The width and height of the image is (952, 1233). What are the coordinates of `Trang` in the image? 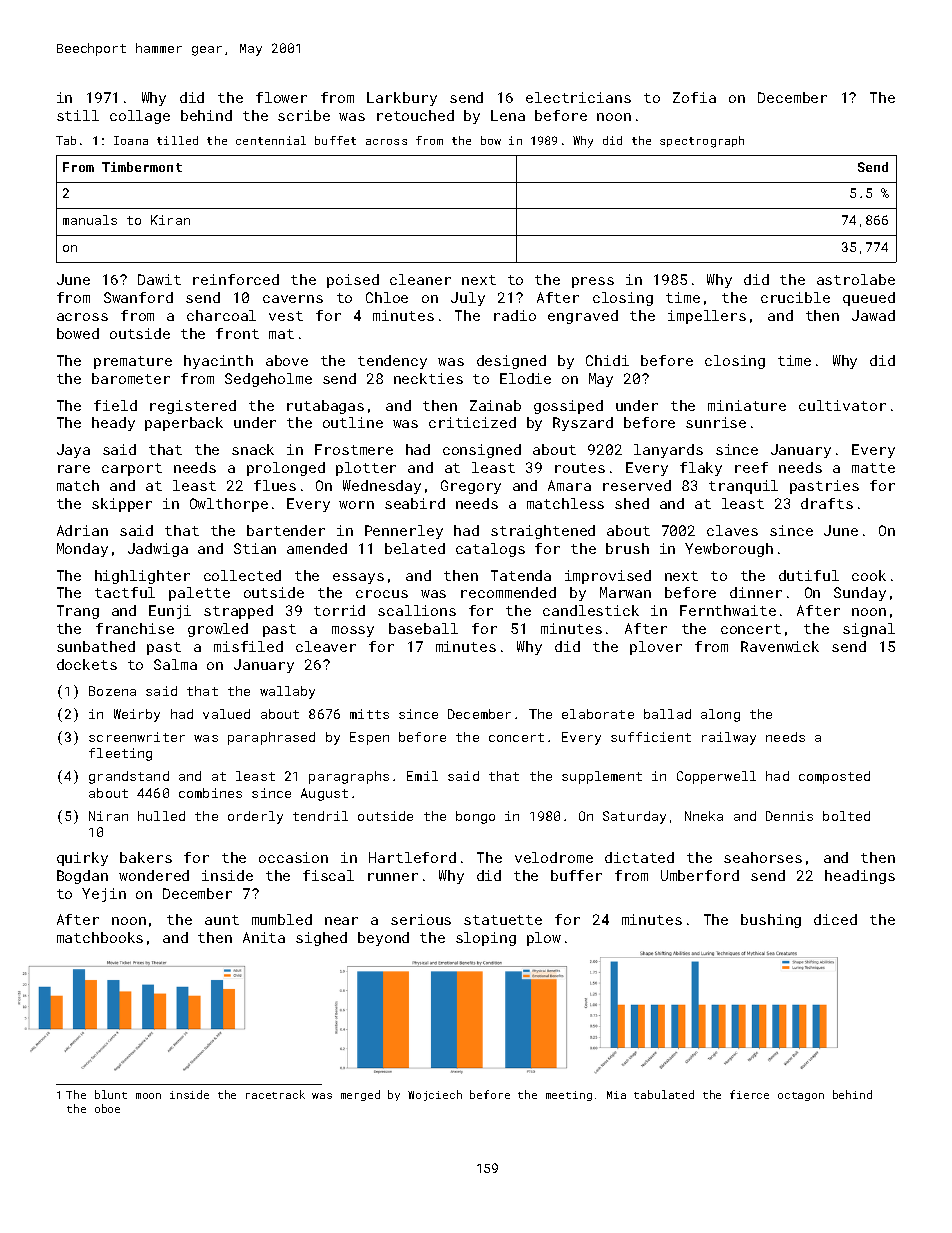 It's located at (78, 612).
